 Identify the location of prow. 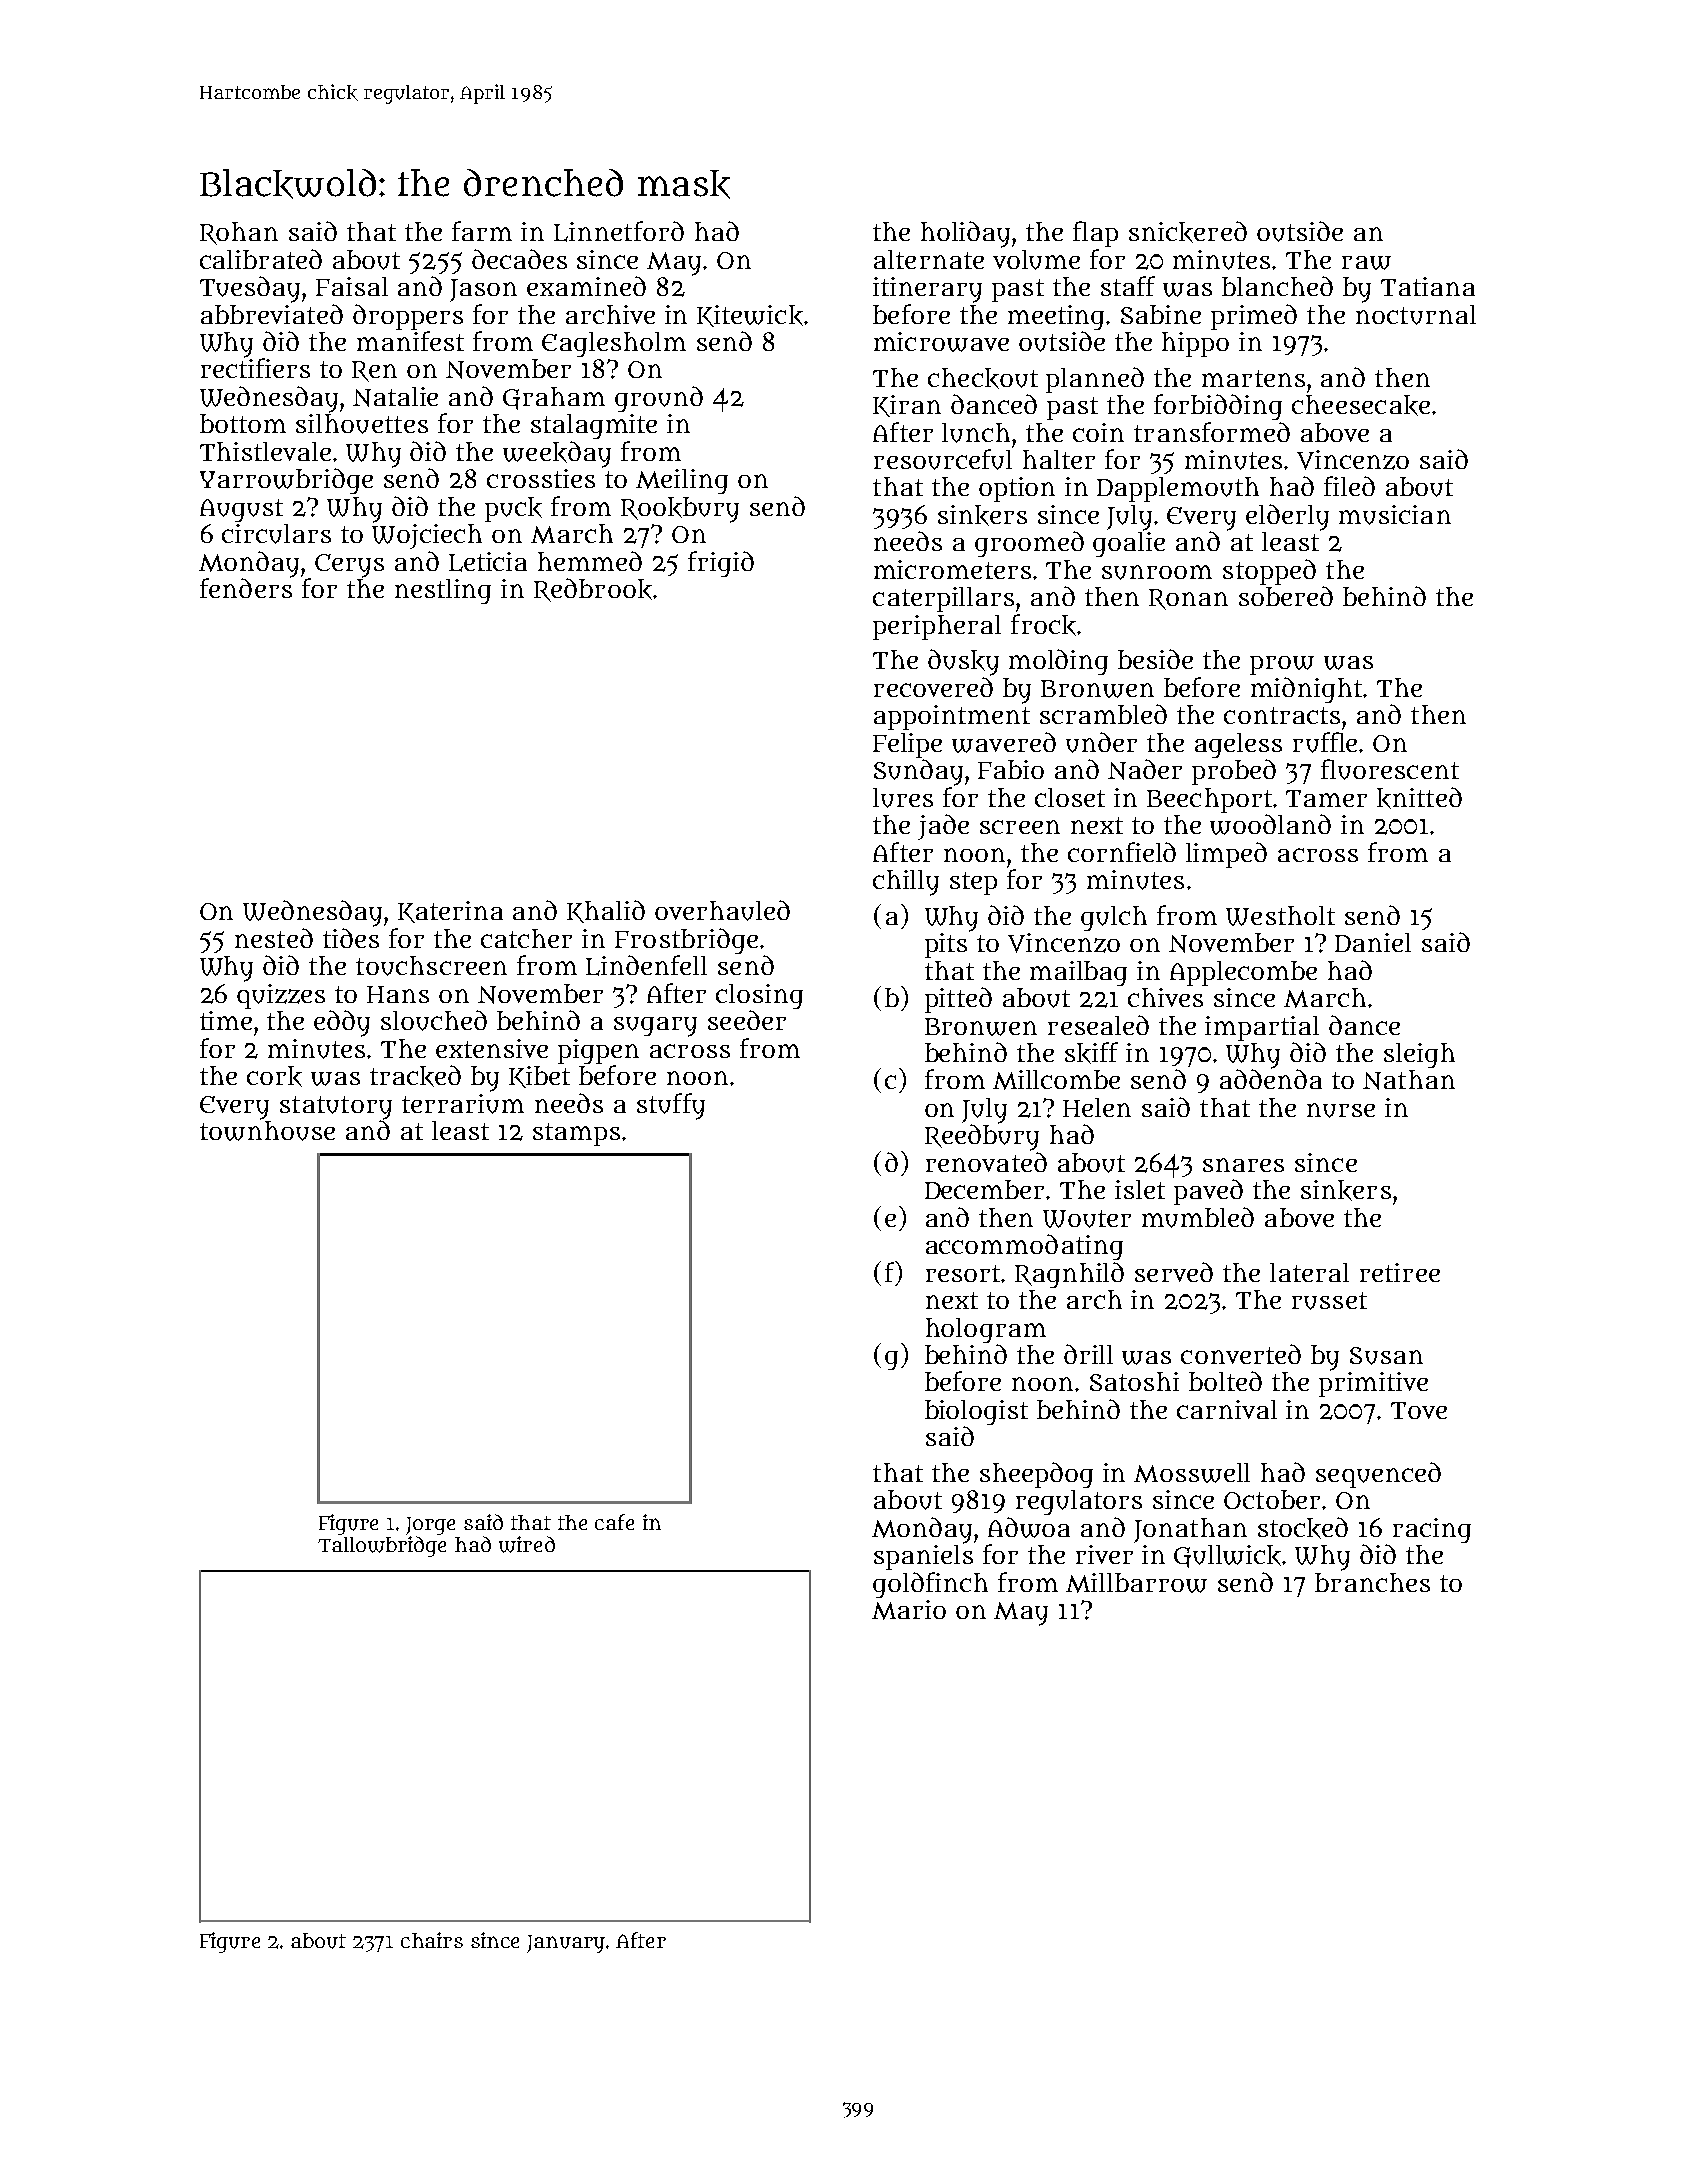
(1282, 665).
